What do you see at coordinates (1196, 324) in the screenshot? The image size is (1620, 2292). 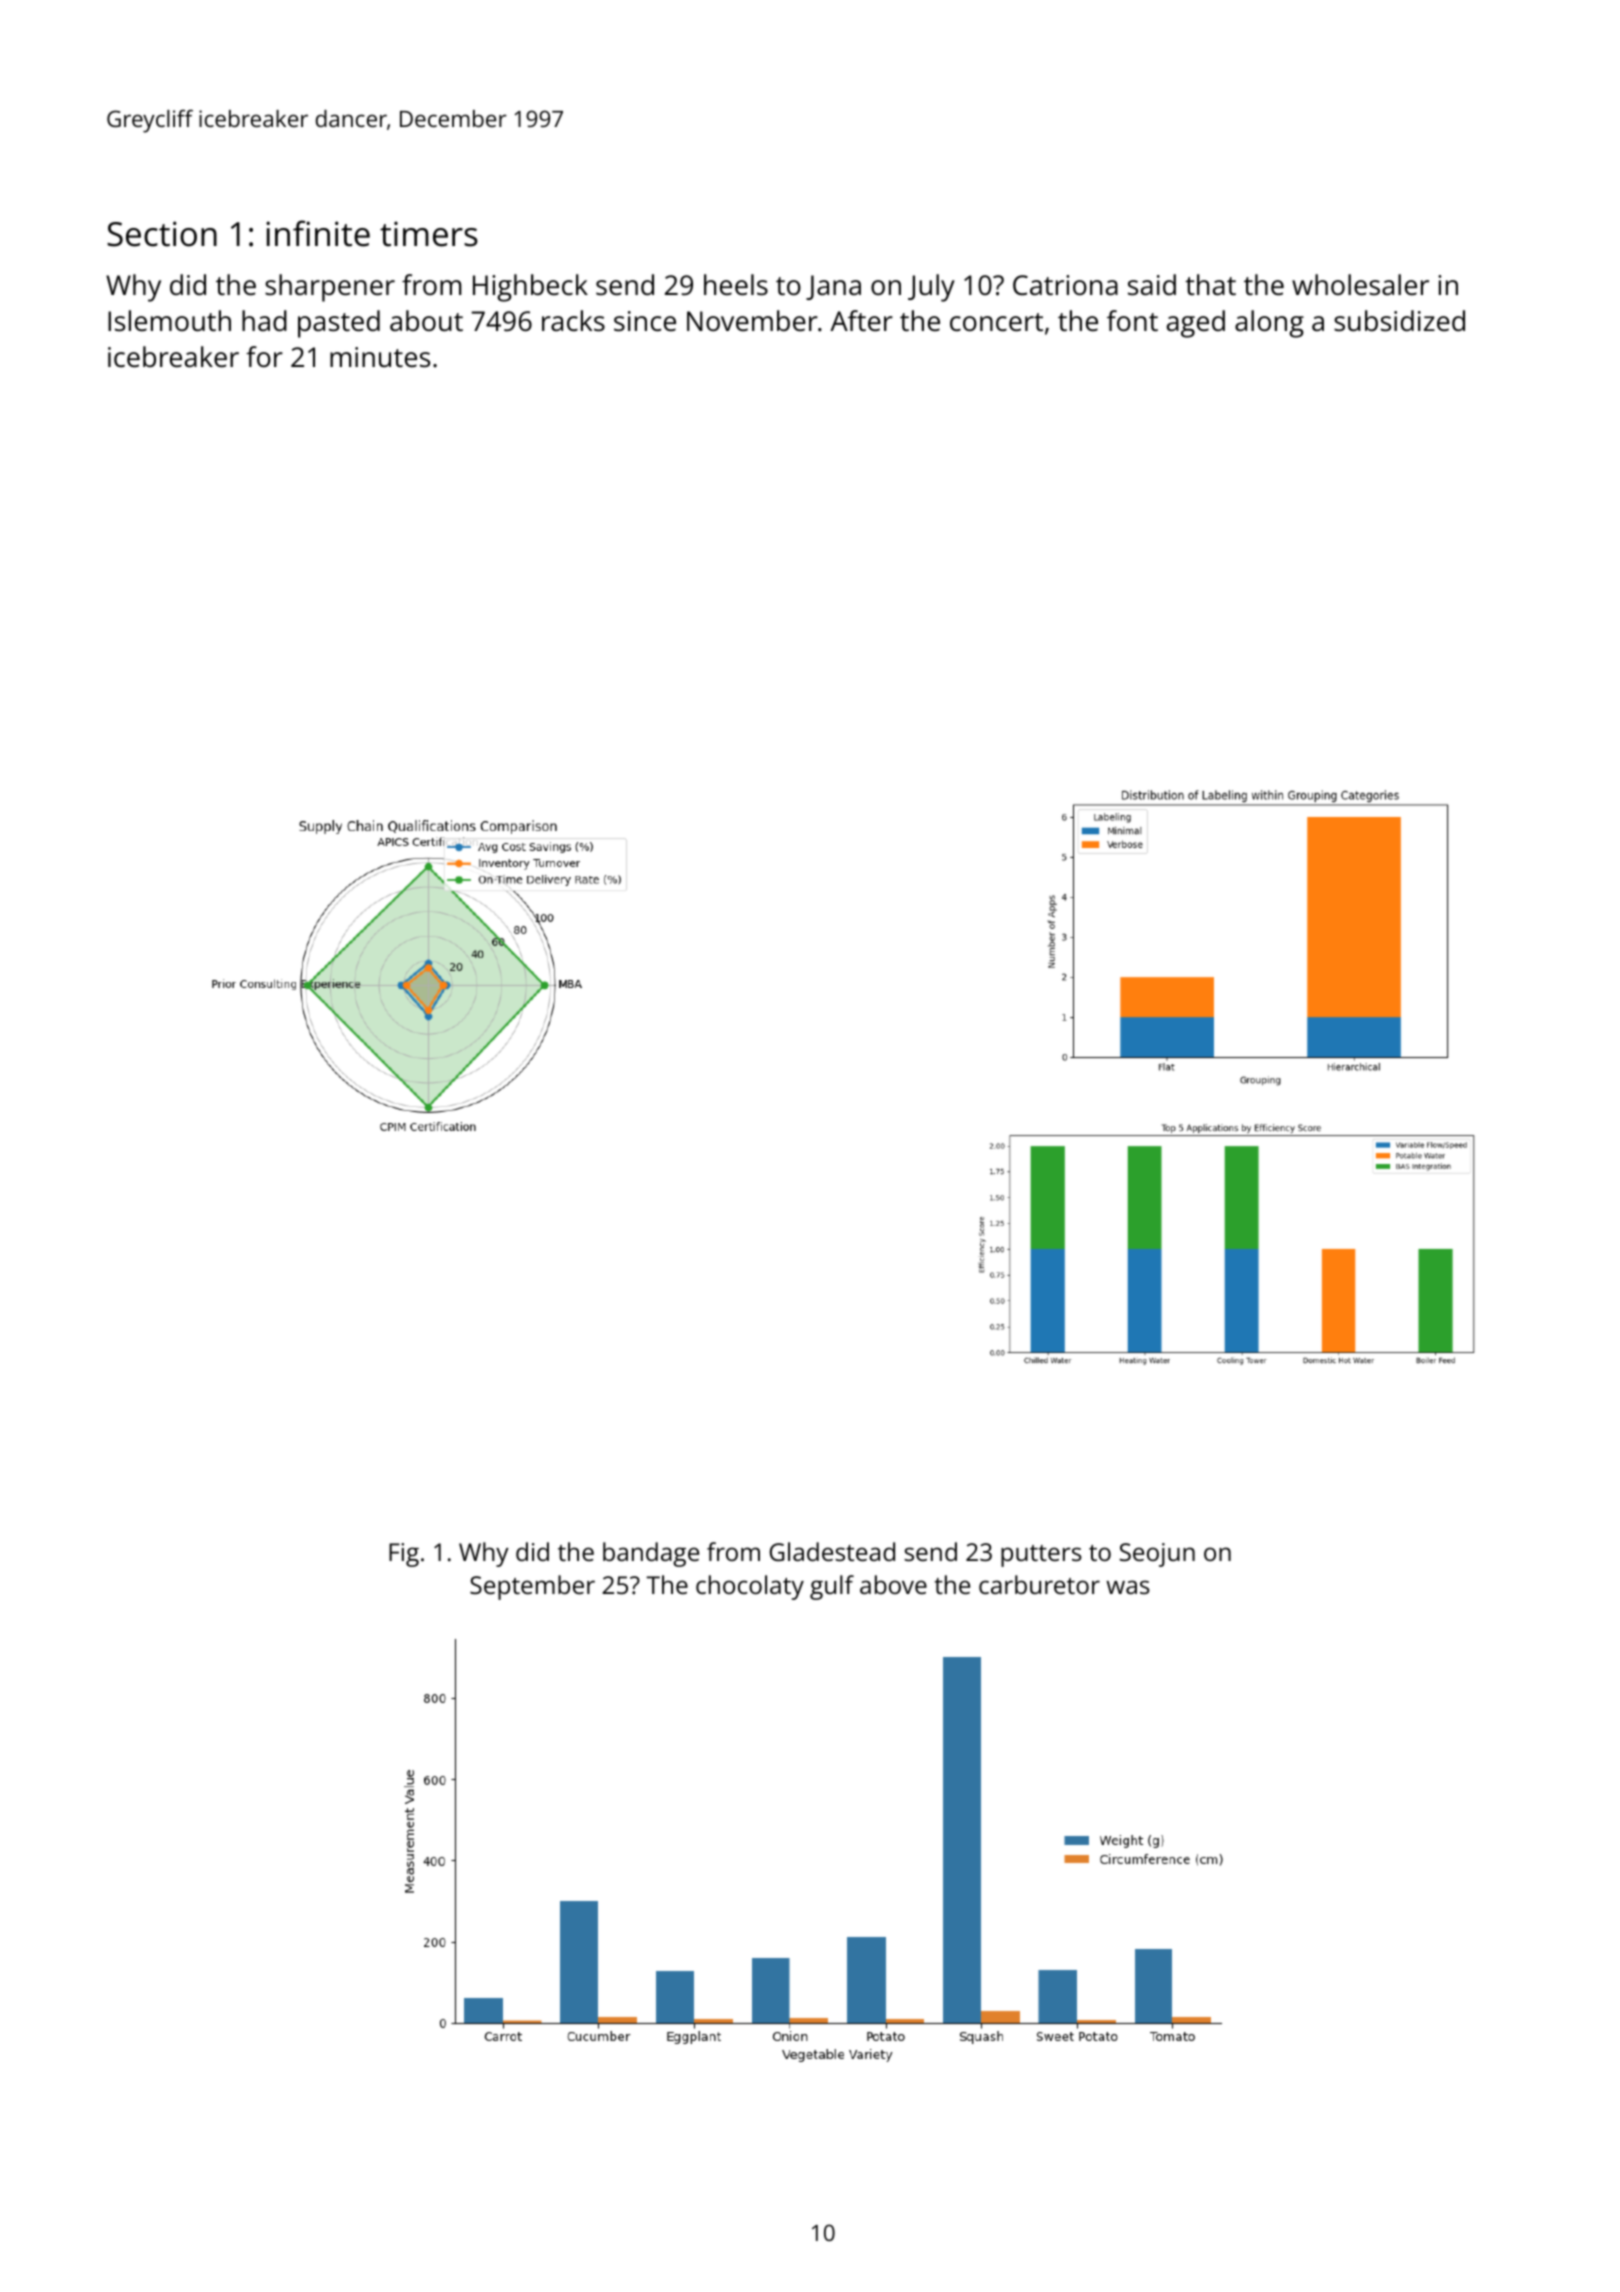 I see `aged` at bounding box center [1196, 324].
